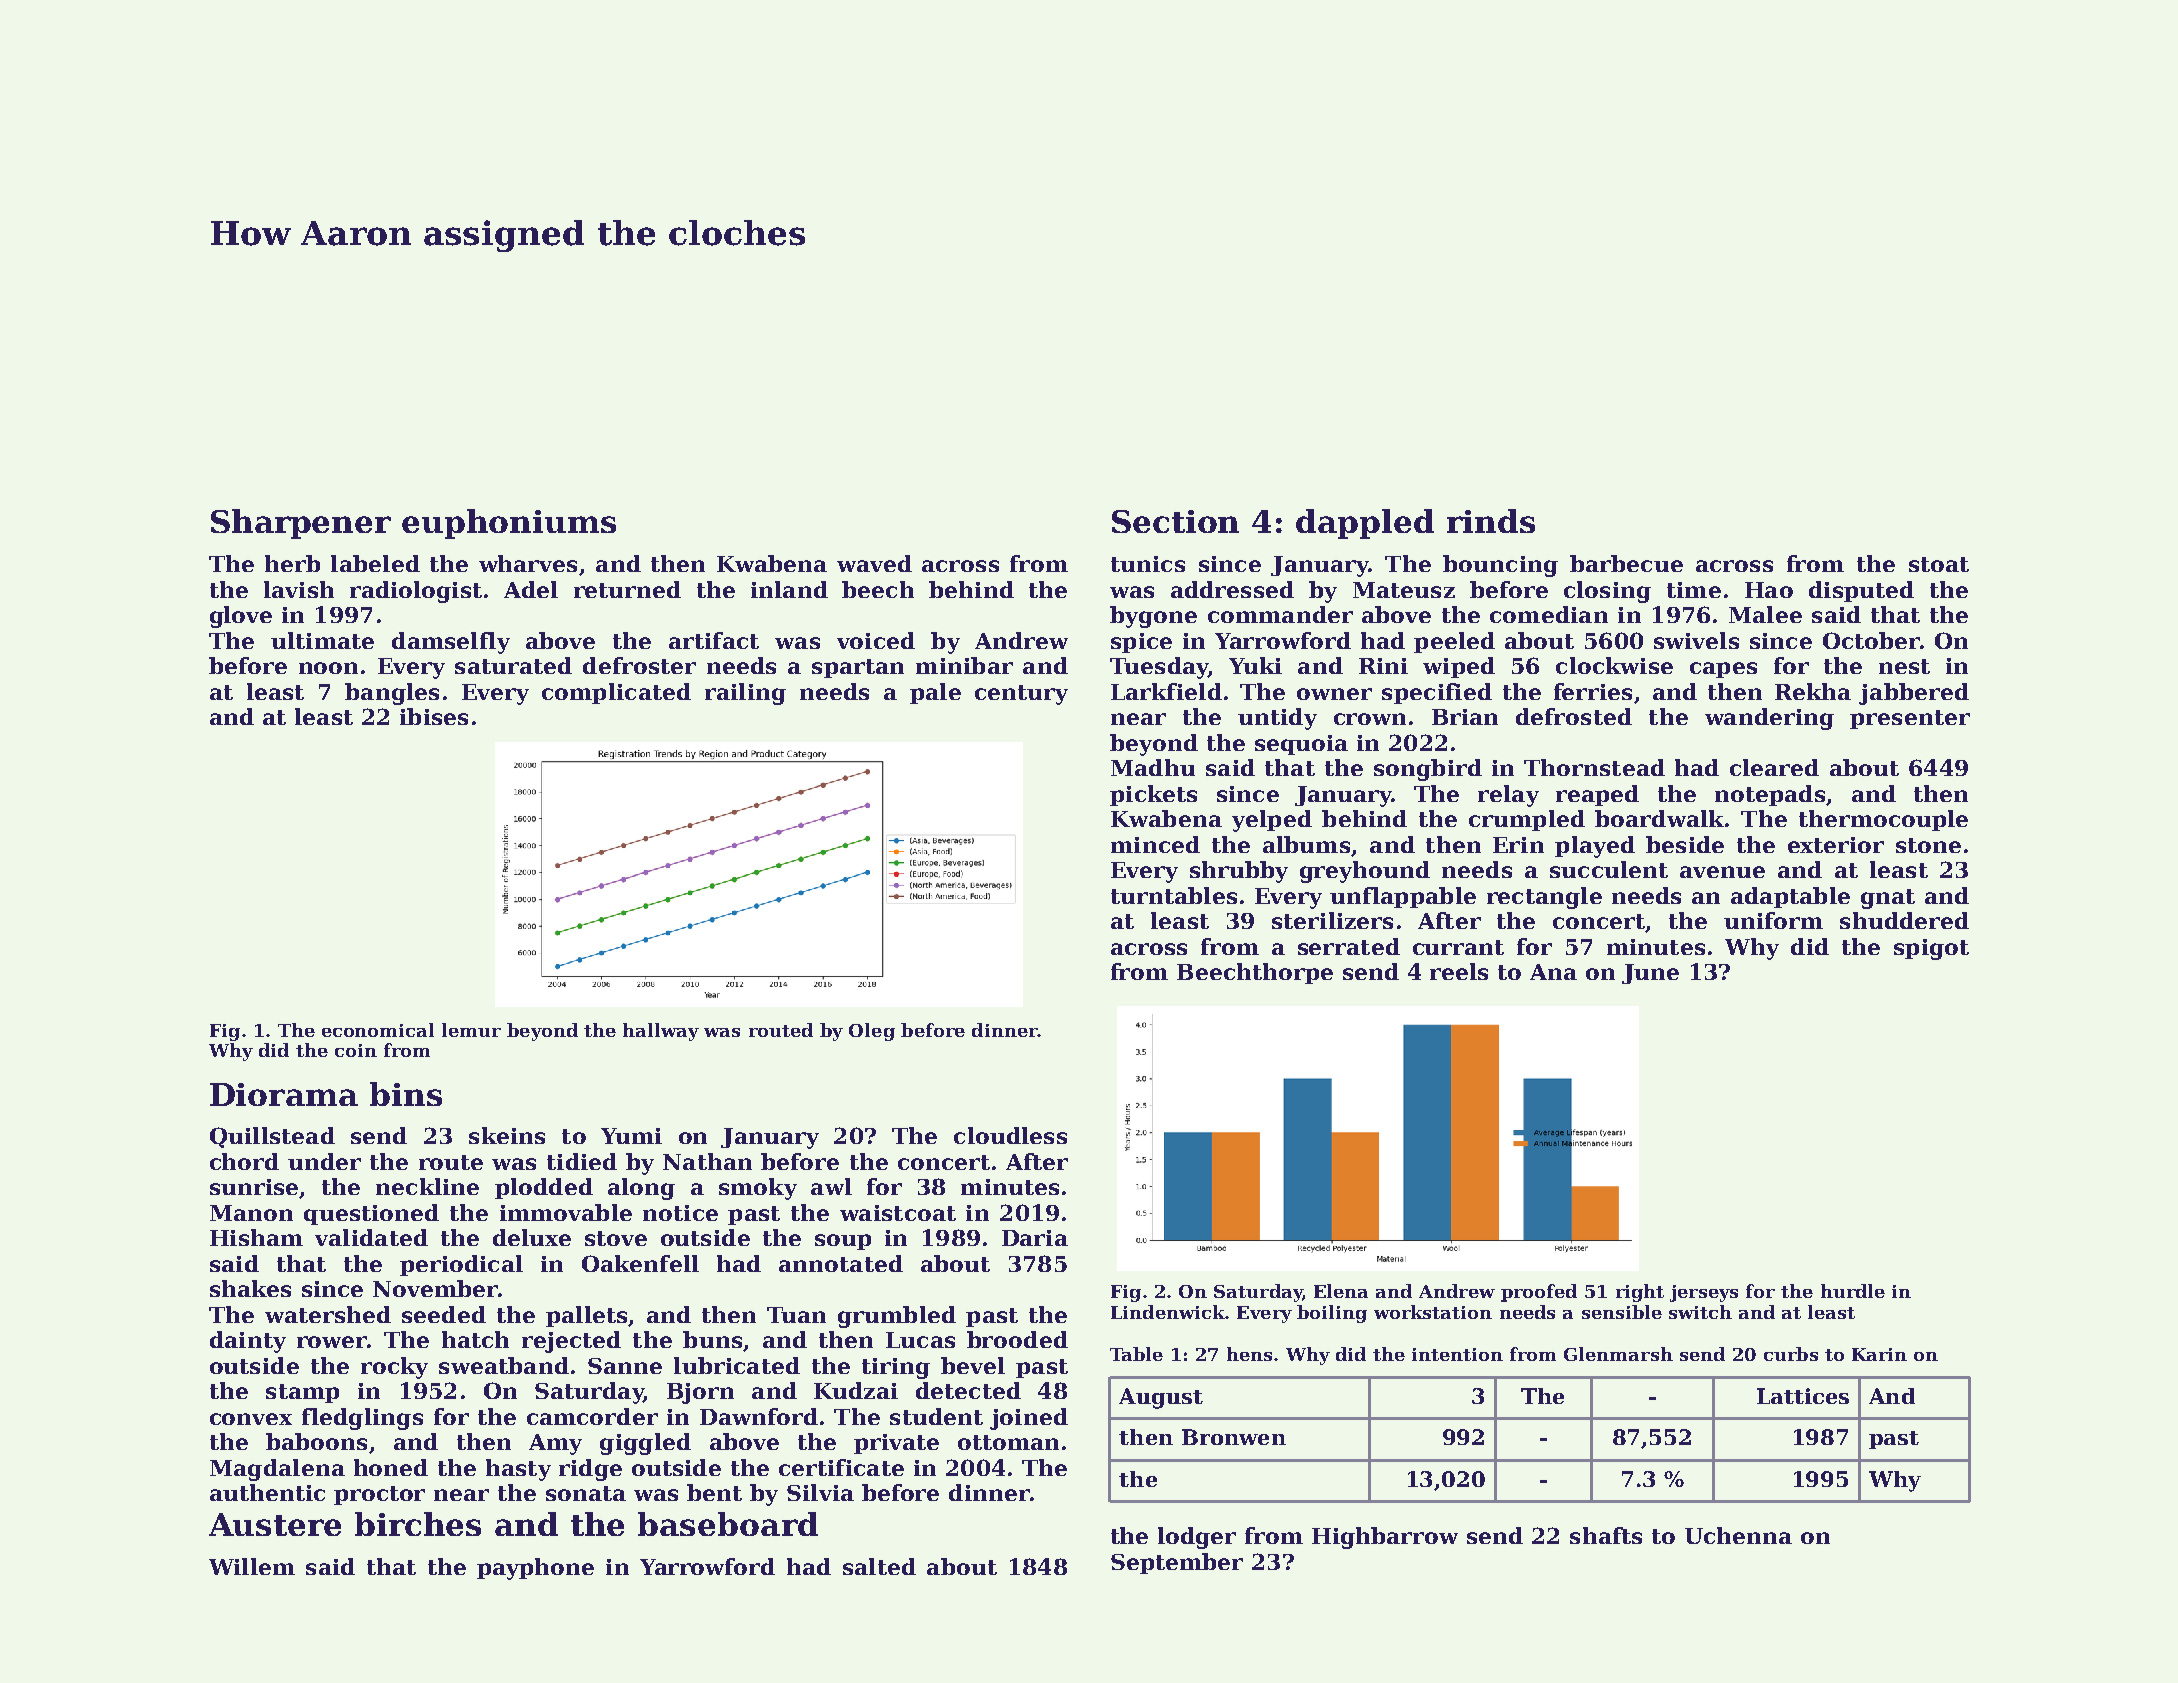 The width and height of the page is (2178, 1683). Describe the element at coordinates (371, 1237) in the page. I see `validated` at that location.
